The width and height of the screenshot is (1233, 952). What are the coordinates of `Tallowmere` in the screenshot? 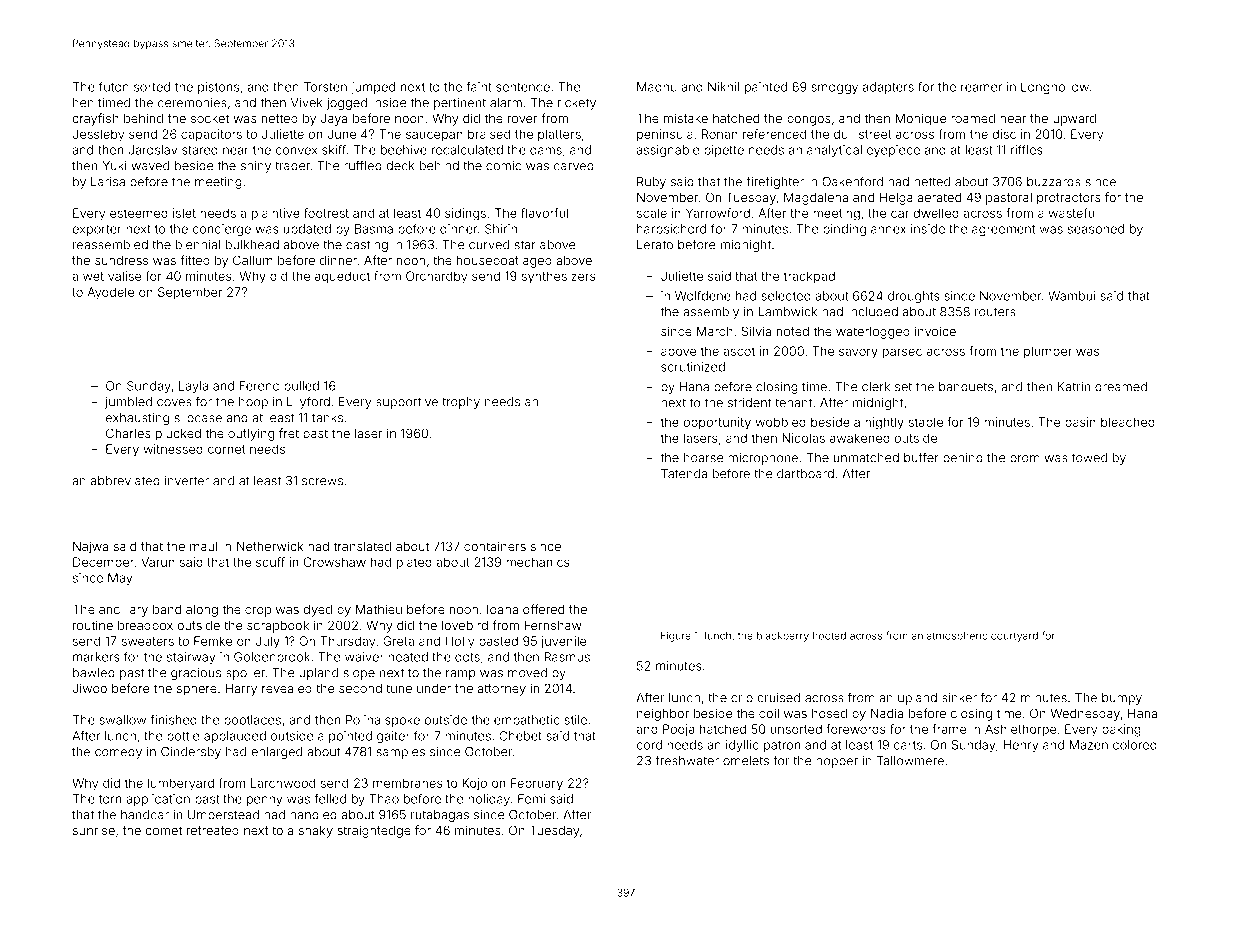 It's located at (910, 761).
